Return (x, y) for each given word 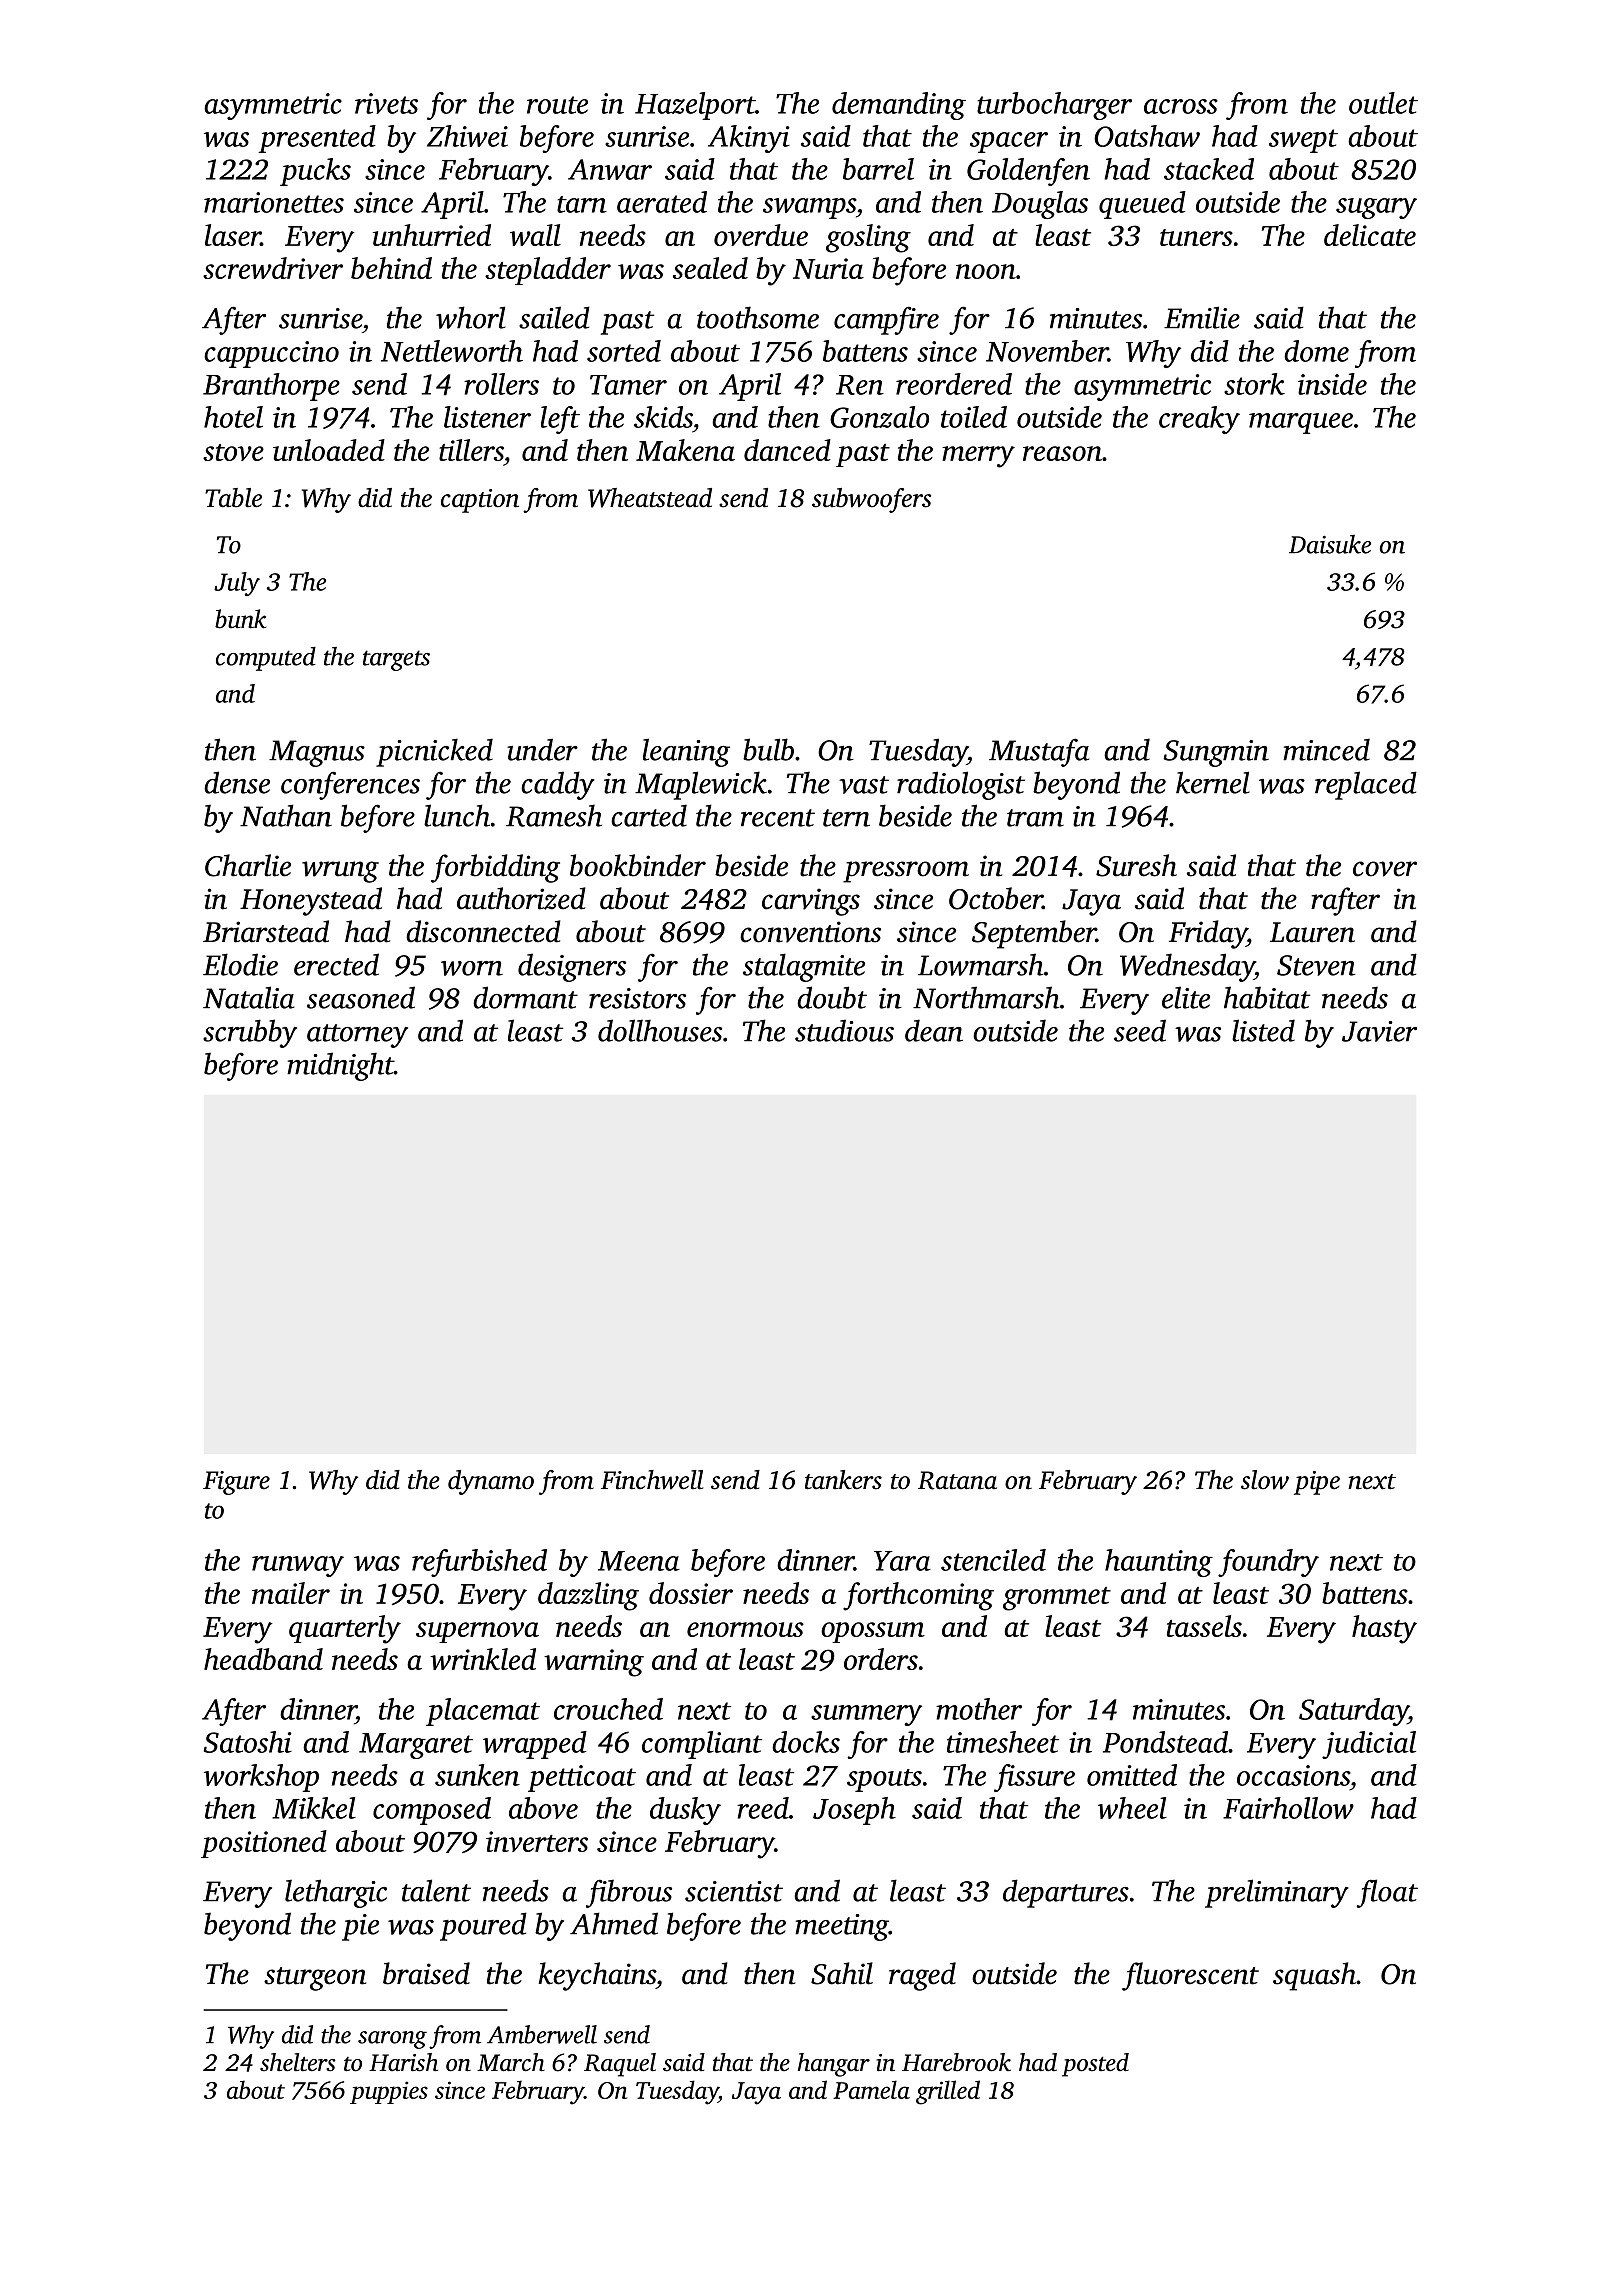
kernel (1213, 782)
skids (663, 417)
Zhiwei (467, 136)
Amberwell (542, 2034)
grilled (948, 2092)
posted (1095, 2065)
